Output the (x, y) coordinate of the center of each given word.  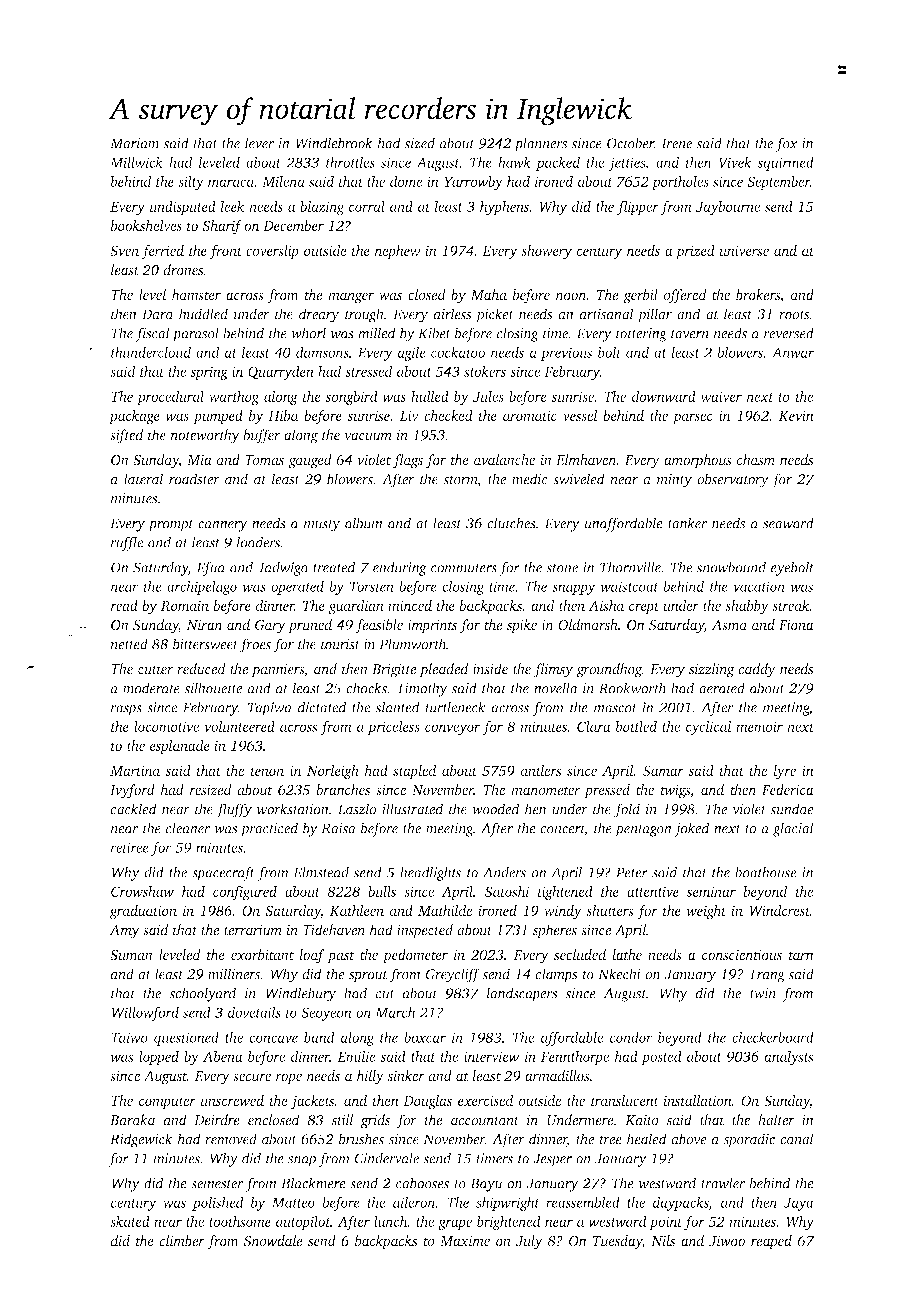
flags (408, 461)
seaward (788, 523)
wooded (495, 809)
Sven (124, 250)
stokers (485, 371)
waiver (721, 396)
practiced (269, 829)
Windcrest (779, 910)
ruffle (126, 543)
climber (182, 1240)
